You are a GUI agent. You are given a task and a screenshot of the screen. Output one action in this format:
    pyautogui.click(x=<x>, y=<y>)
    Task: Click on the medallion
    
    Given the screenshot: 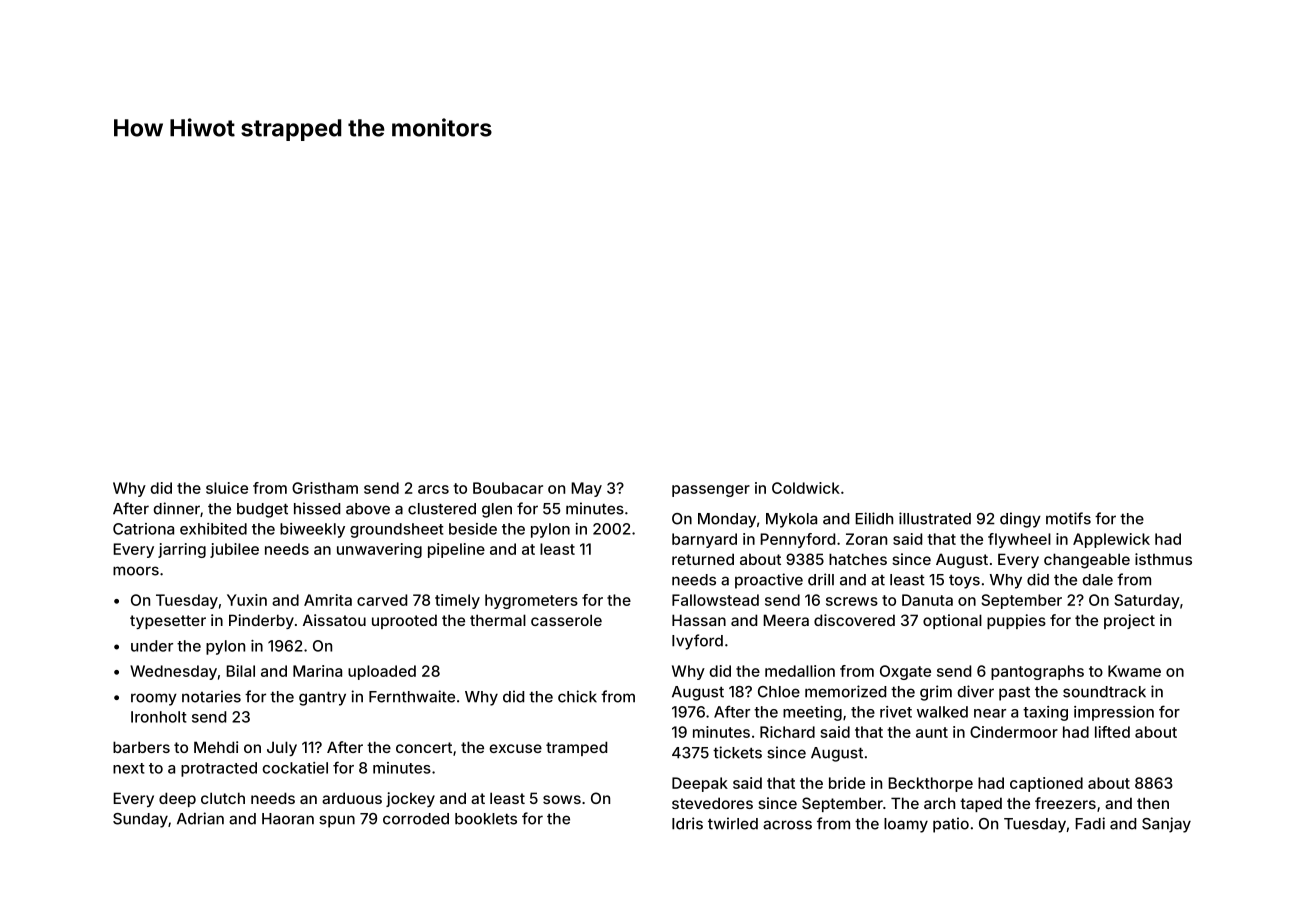 What is the action you would take?
    pyautogui.click(x=800, y=671)
